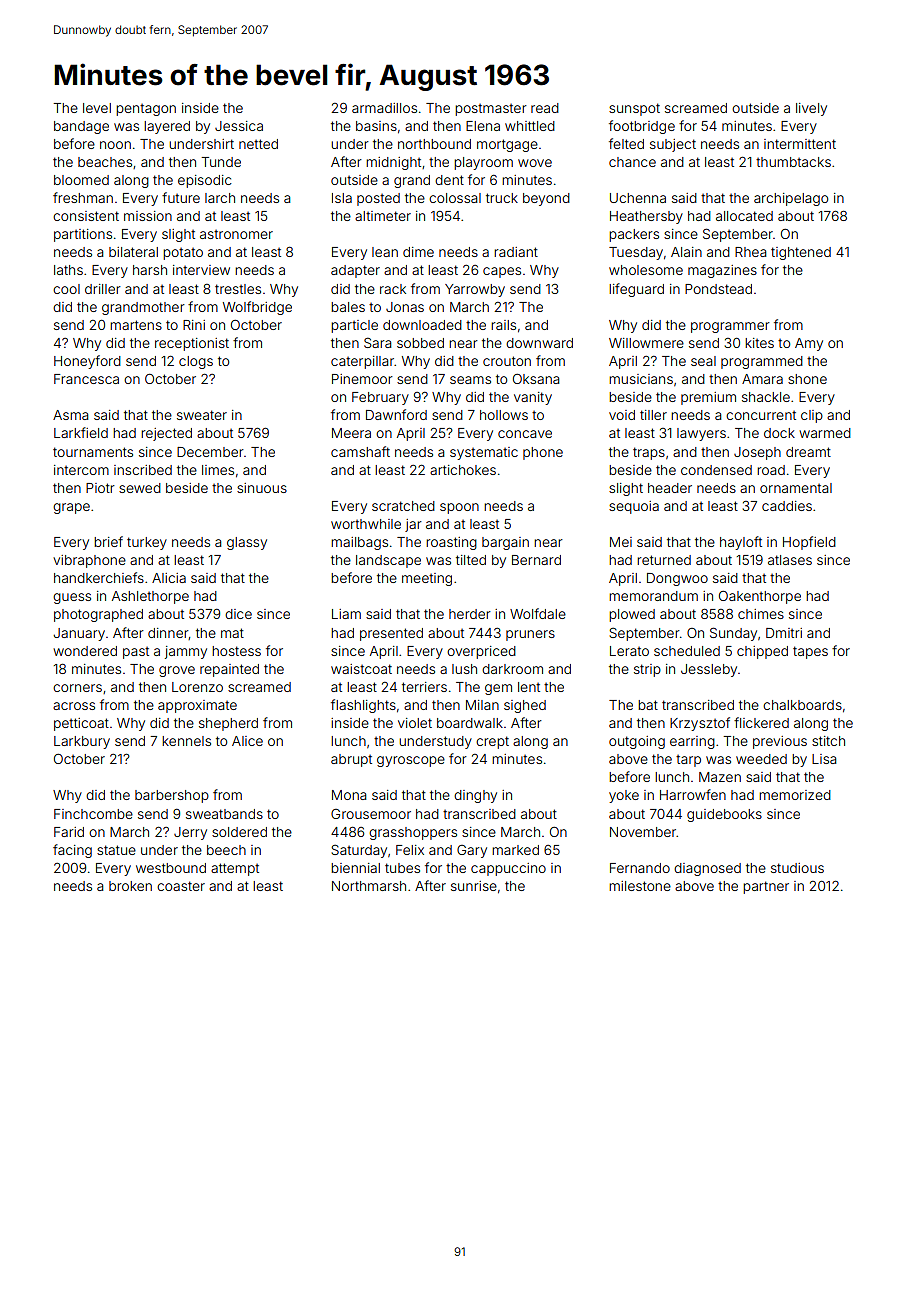 Image resolution: width=908 pixels, height=1316 pixels. What do you see at coordinates (105, 162) in the screenshot?
I see `beaches` at bounding box center [105, 162].
